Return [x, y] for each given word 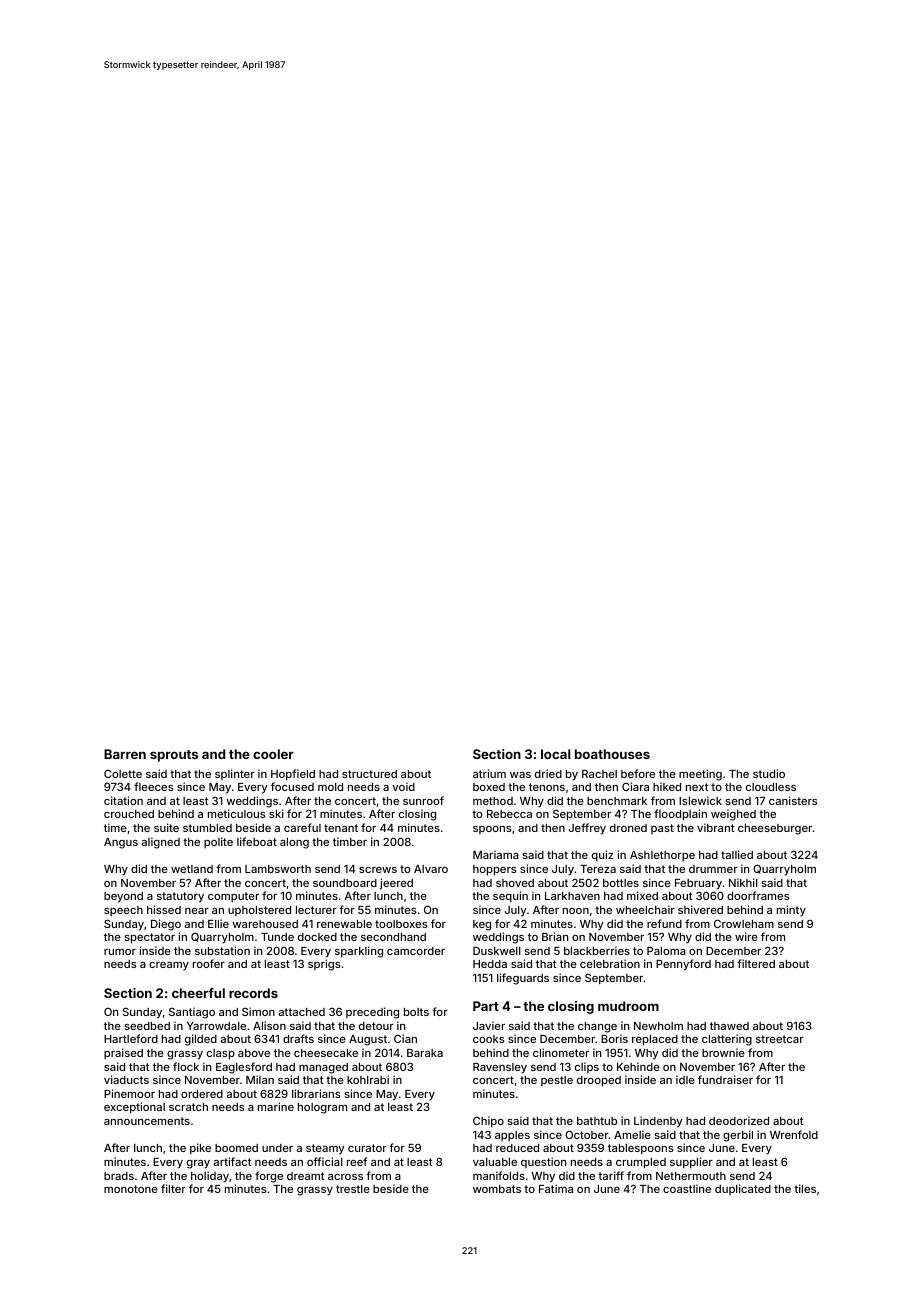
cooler [273, 754]
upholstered [259, 911]
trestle [353, 1189]
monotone [131, 1189]
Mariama [496, 854]
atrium [489, 773]
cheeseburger [775, 829]
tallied [737, 854]
